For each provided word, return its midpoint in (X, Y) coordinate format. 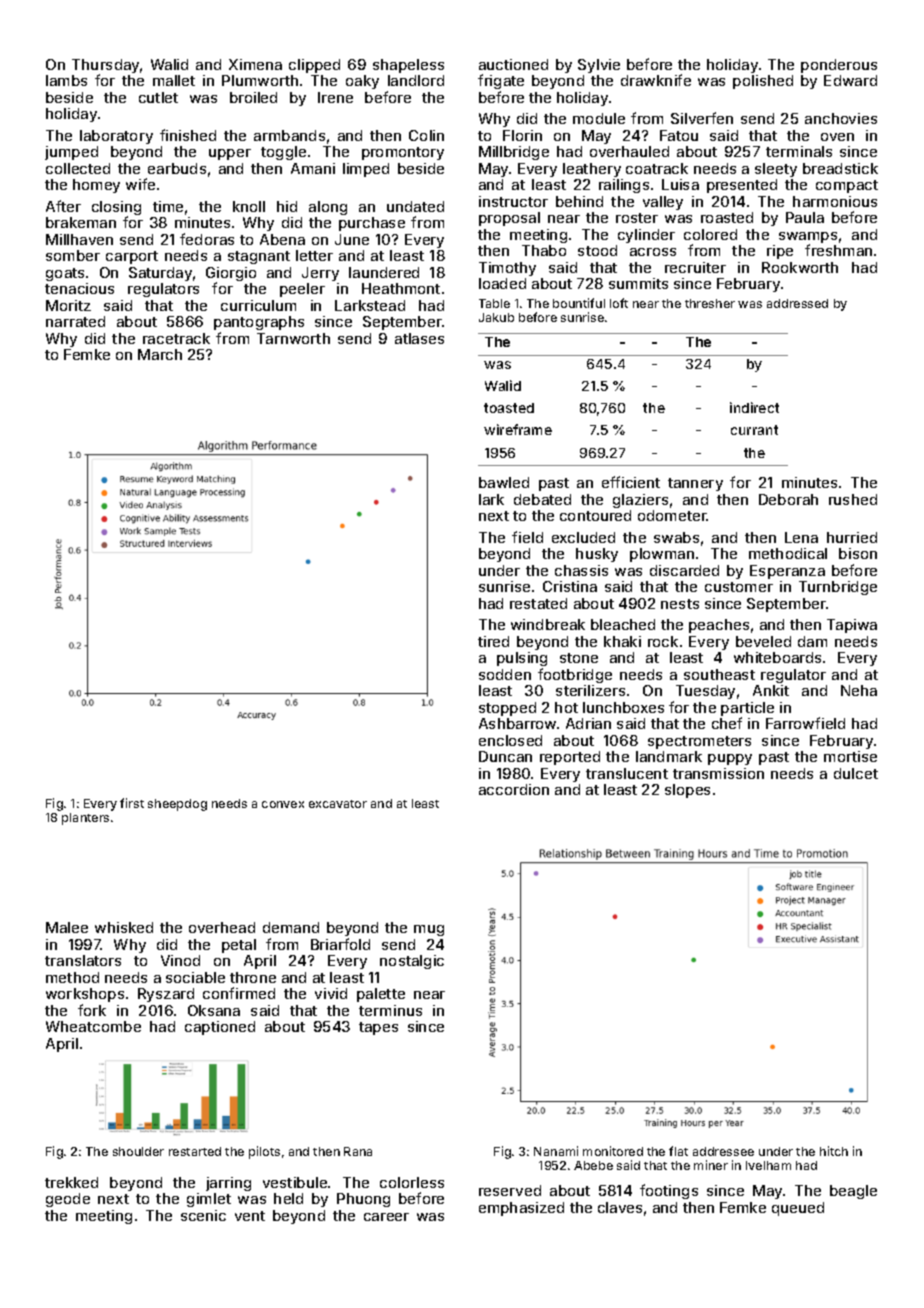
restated (538, 603)
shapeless (408, 66)
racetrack (176, 338)
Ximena (255, 64)
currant (754, 430)
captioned (220, 1028)
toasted (509, 408)
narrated (75, 321)
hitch (834, 1151)
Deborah (788, 499)
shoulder (138, 1151)
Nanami (556, 1151)
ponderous (839, 66)
